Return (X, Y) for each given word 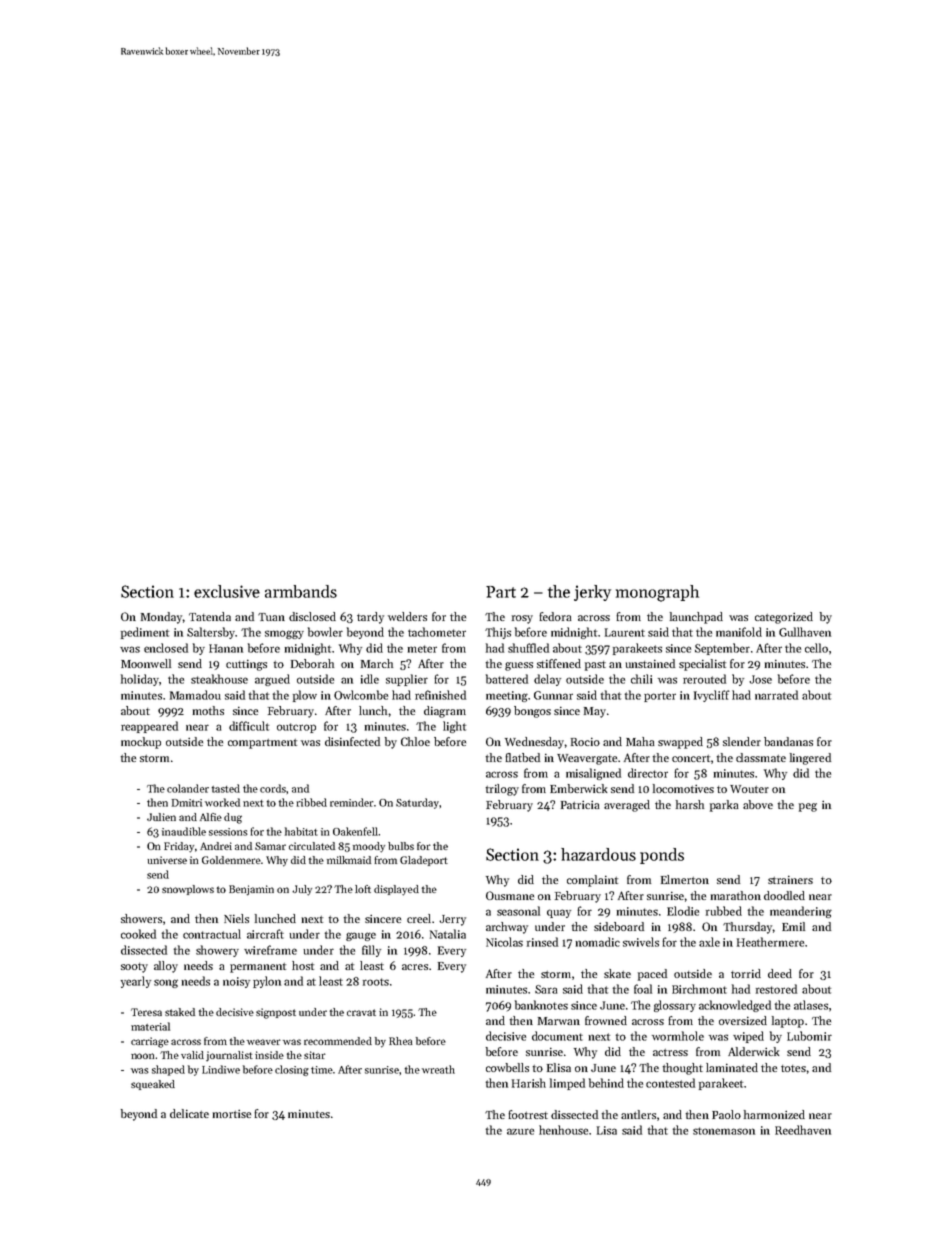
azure (520, 1131)
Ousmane (510, 895)
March (377, 663)
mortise (232, 1113)
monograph (657, 593)
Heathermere (770, 942)
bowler (325, 632)
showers (141, 918)
